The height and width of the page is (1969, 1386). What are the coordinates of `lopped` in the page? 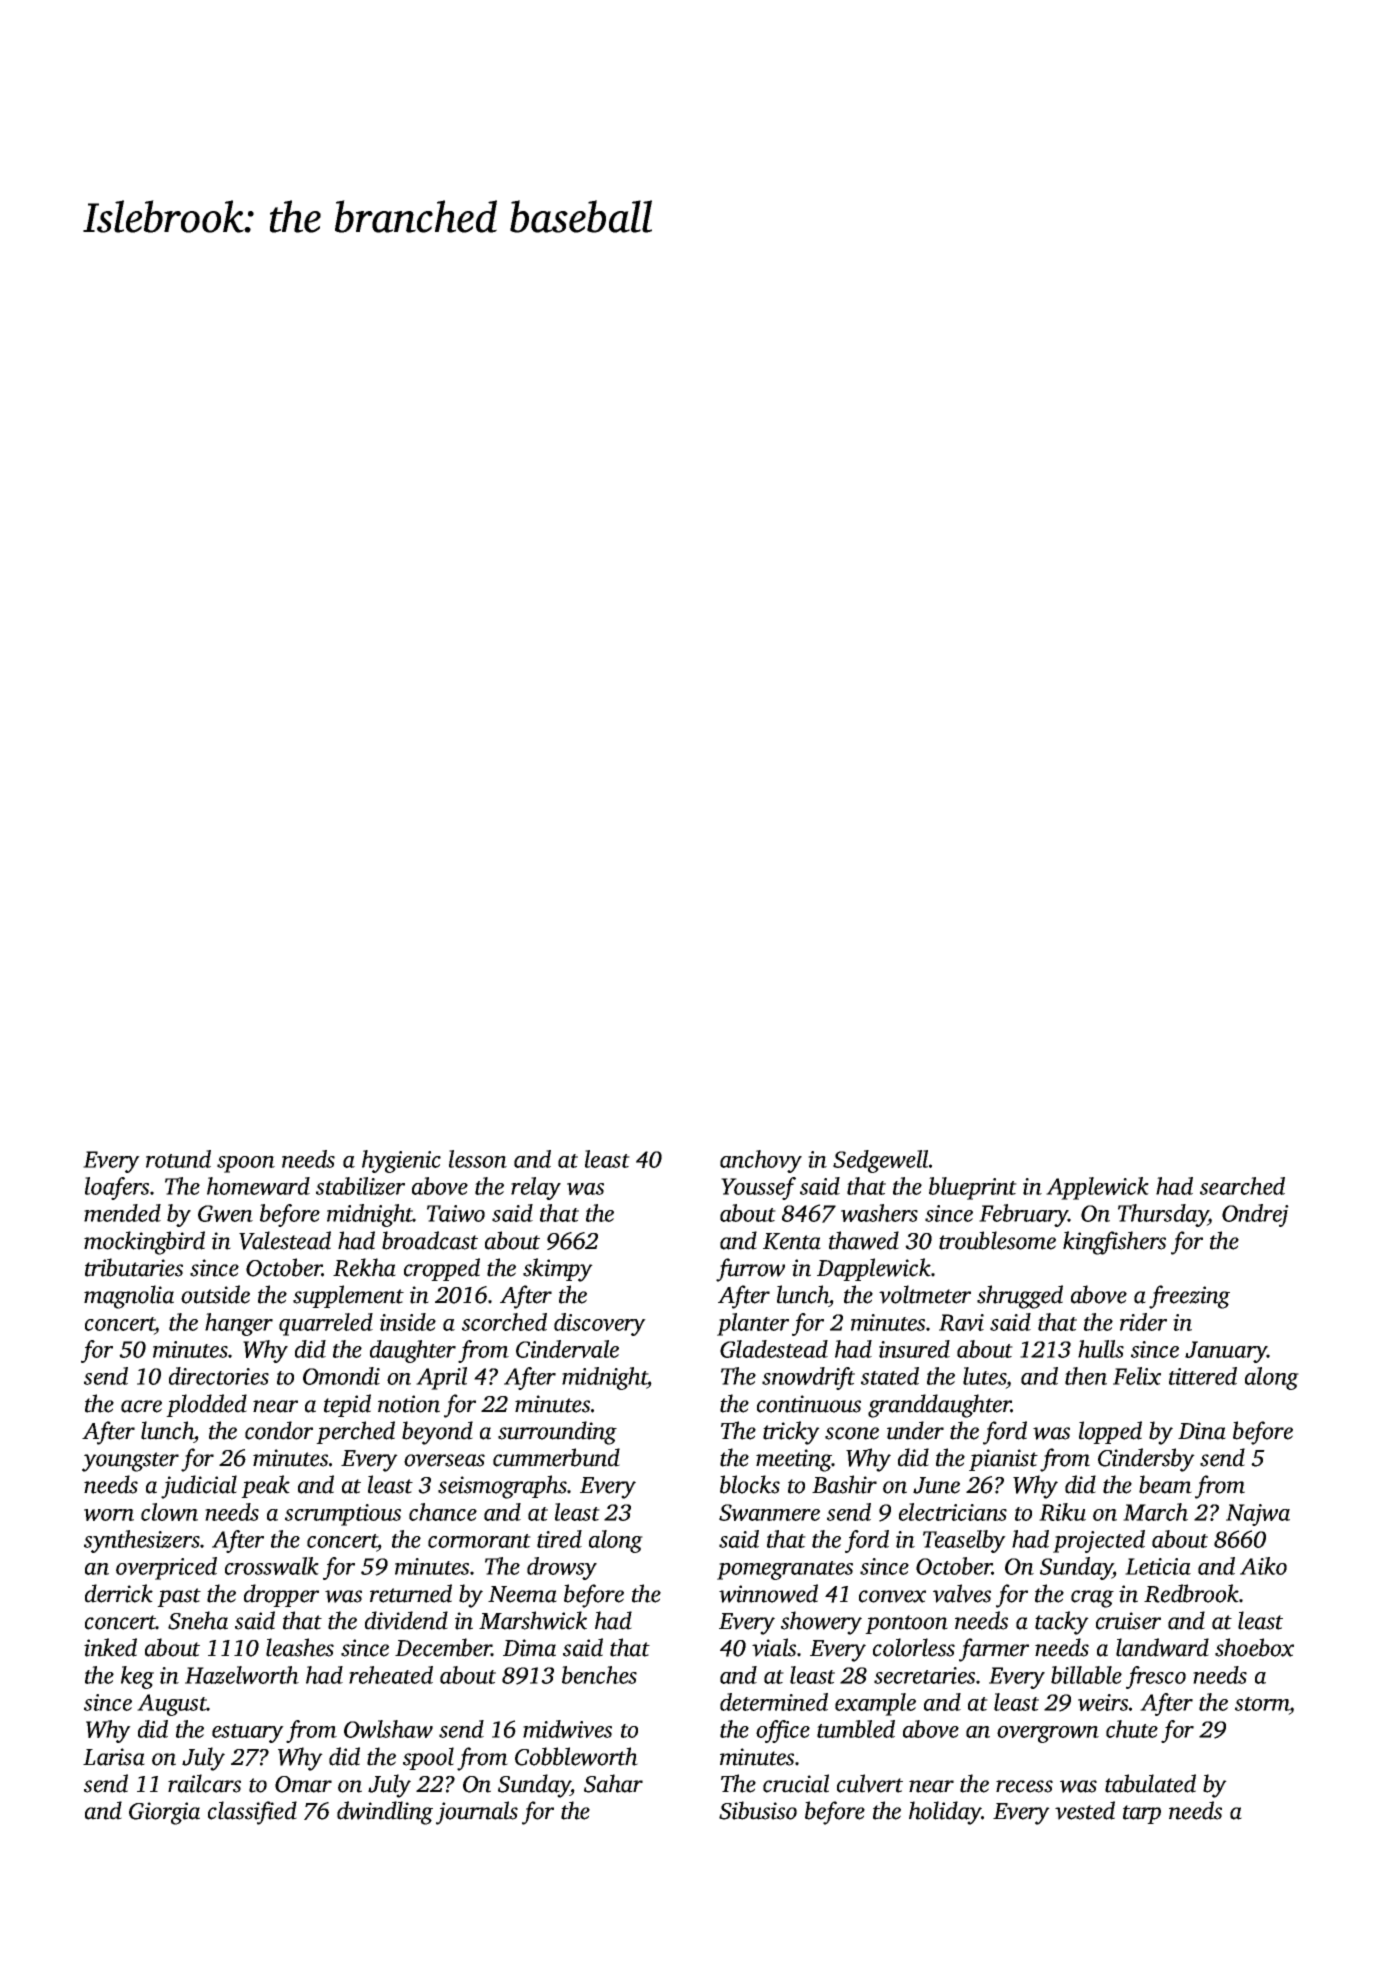 It's located at (1110, 1432).
